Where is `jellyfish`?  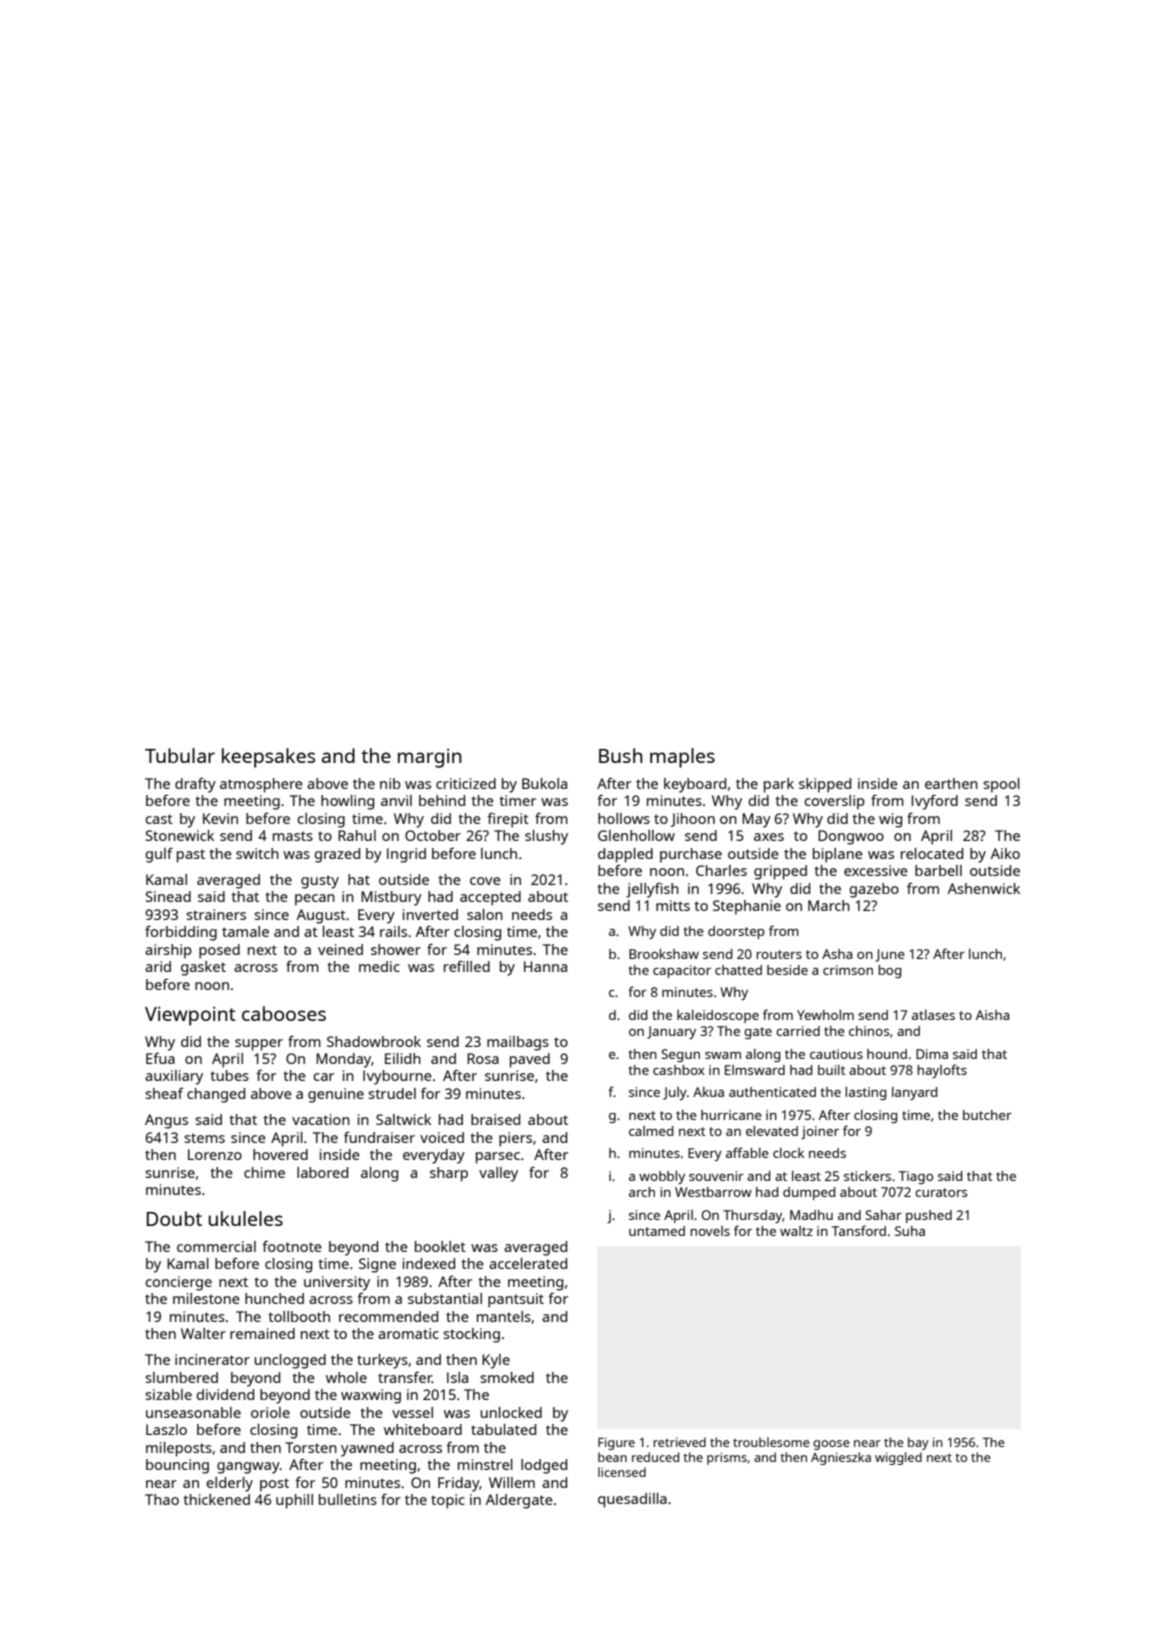 jellyfish is located at coordinates (652, 890).
